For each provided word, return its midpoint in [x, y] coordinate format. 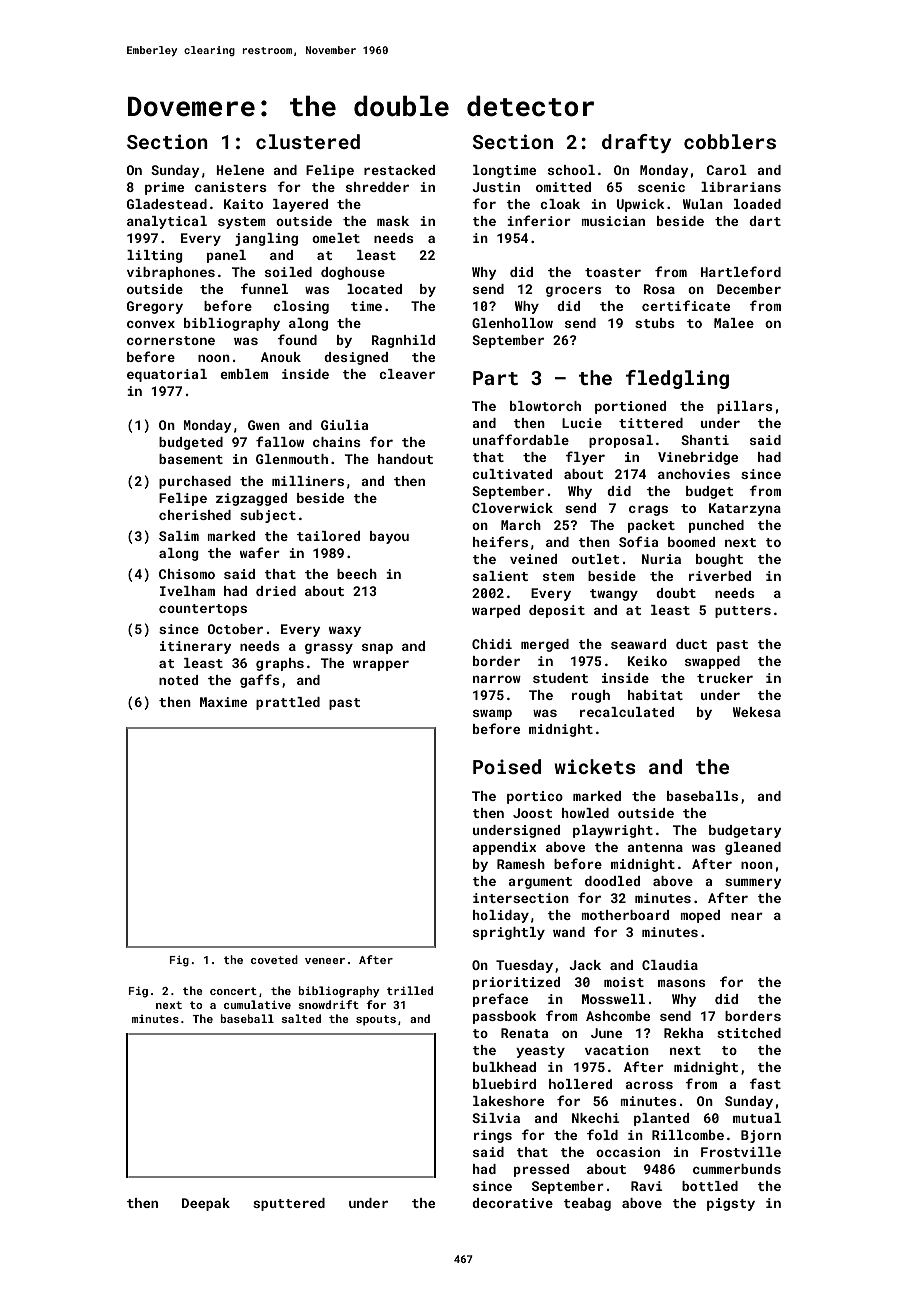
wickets [595, 766]
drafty [636, 143]
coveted [274, 959]
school [571, 170]
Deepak [206, 1204]
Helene [240, 170]
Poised [507, 766]
